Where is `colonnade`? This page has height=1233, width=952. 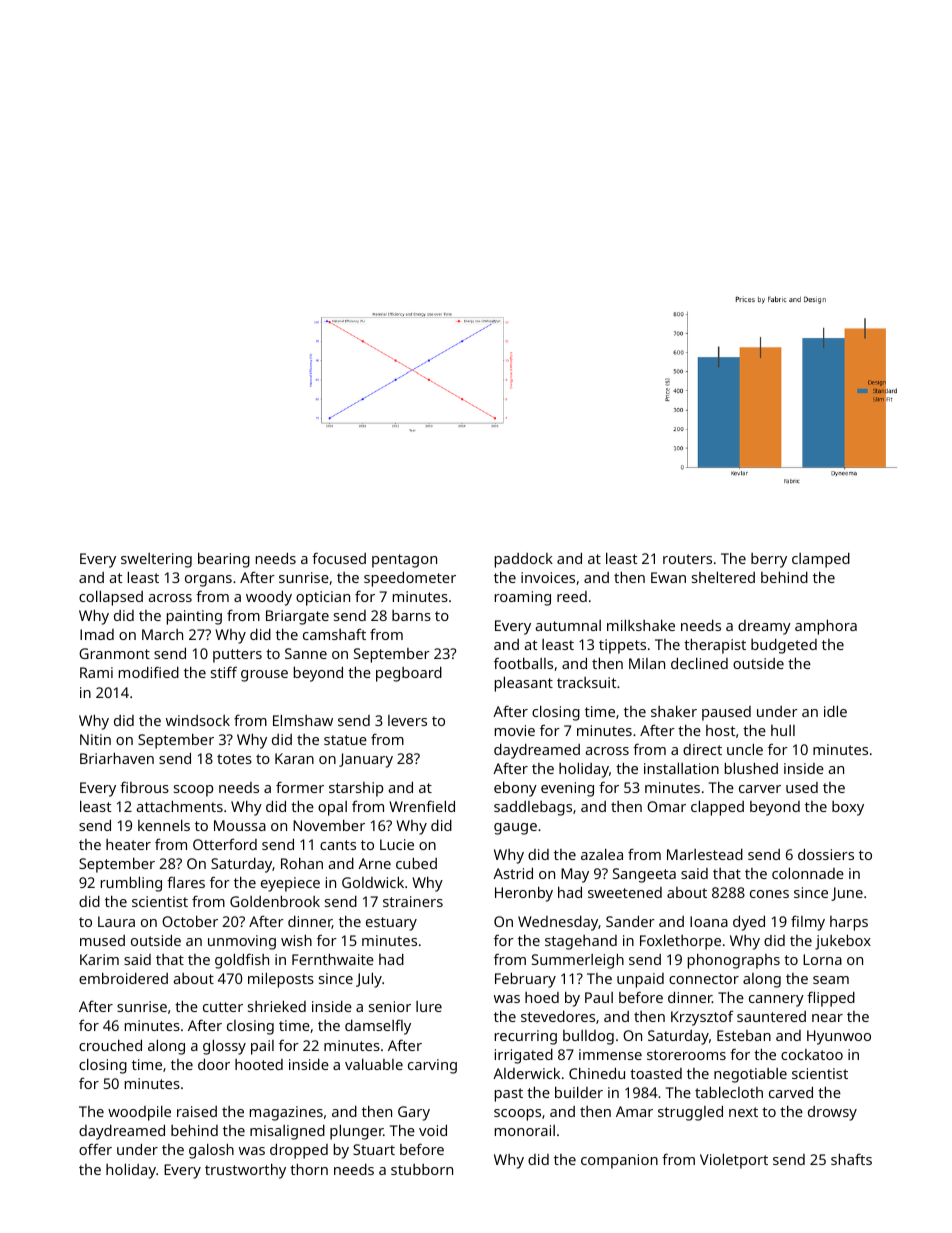 colonnade is located at coordinates (808, 873).
